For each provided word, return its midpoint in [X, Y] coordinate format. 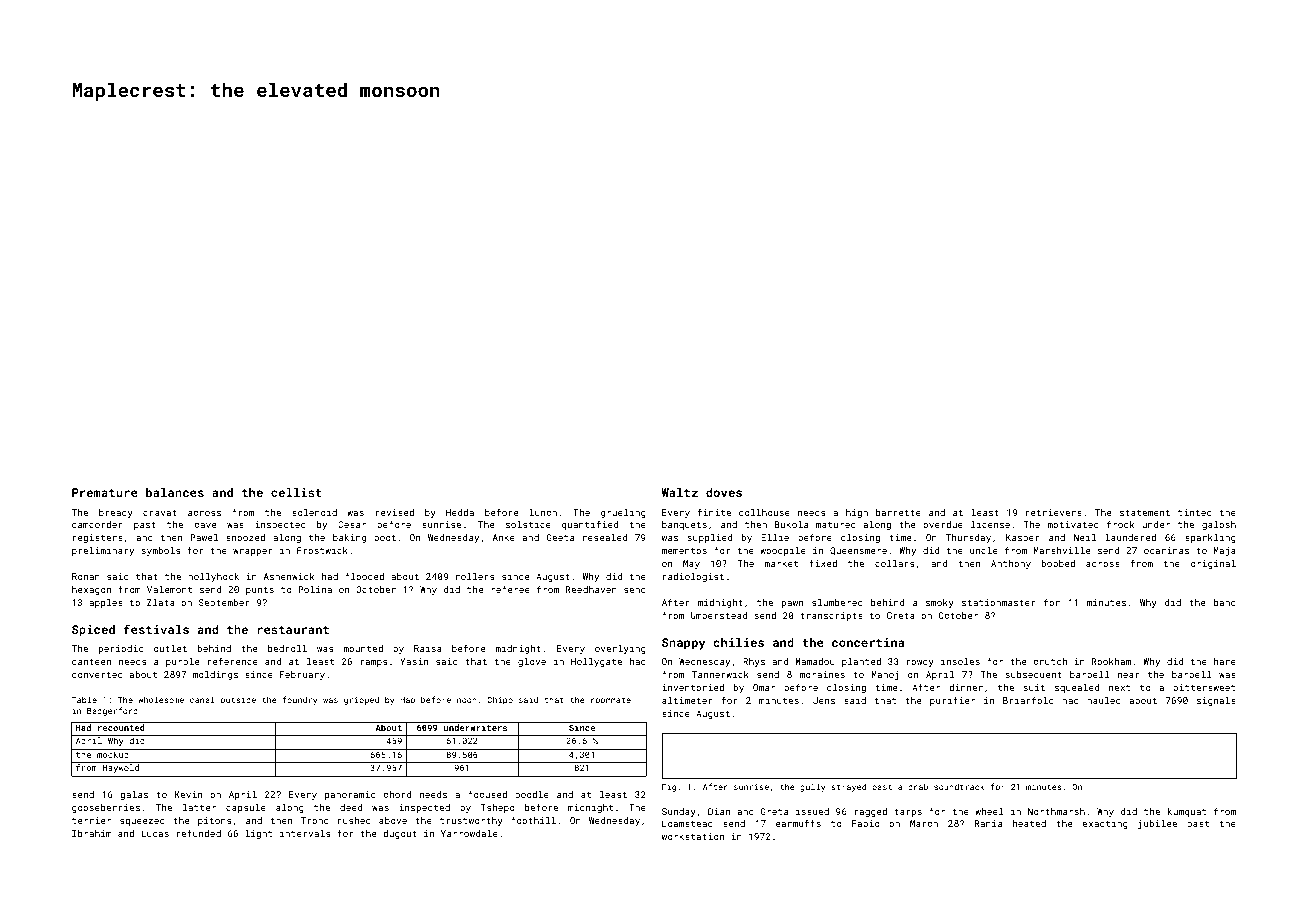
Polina [315, 589]
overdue [943, 524]
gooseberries [106, 808]
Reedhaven [591, 589]
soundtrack [959, 786]
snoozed [245, 537]
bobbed [1058, 563]
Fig [669, 788]
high [857, 513]
